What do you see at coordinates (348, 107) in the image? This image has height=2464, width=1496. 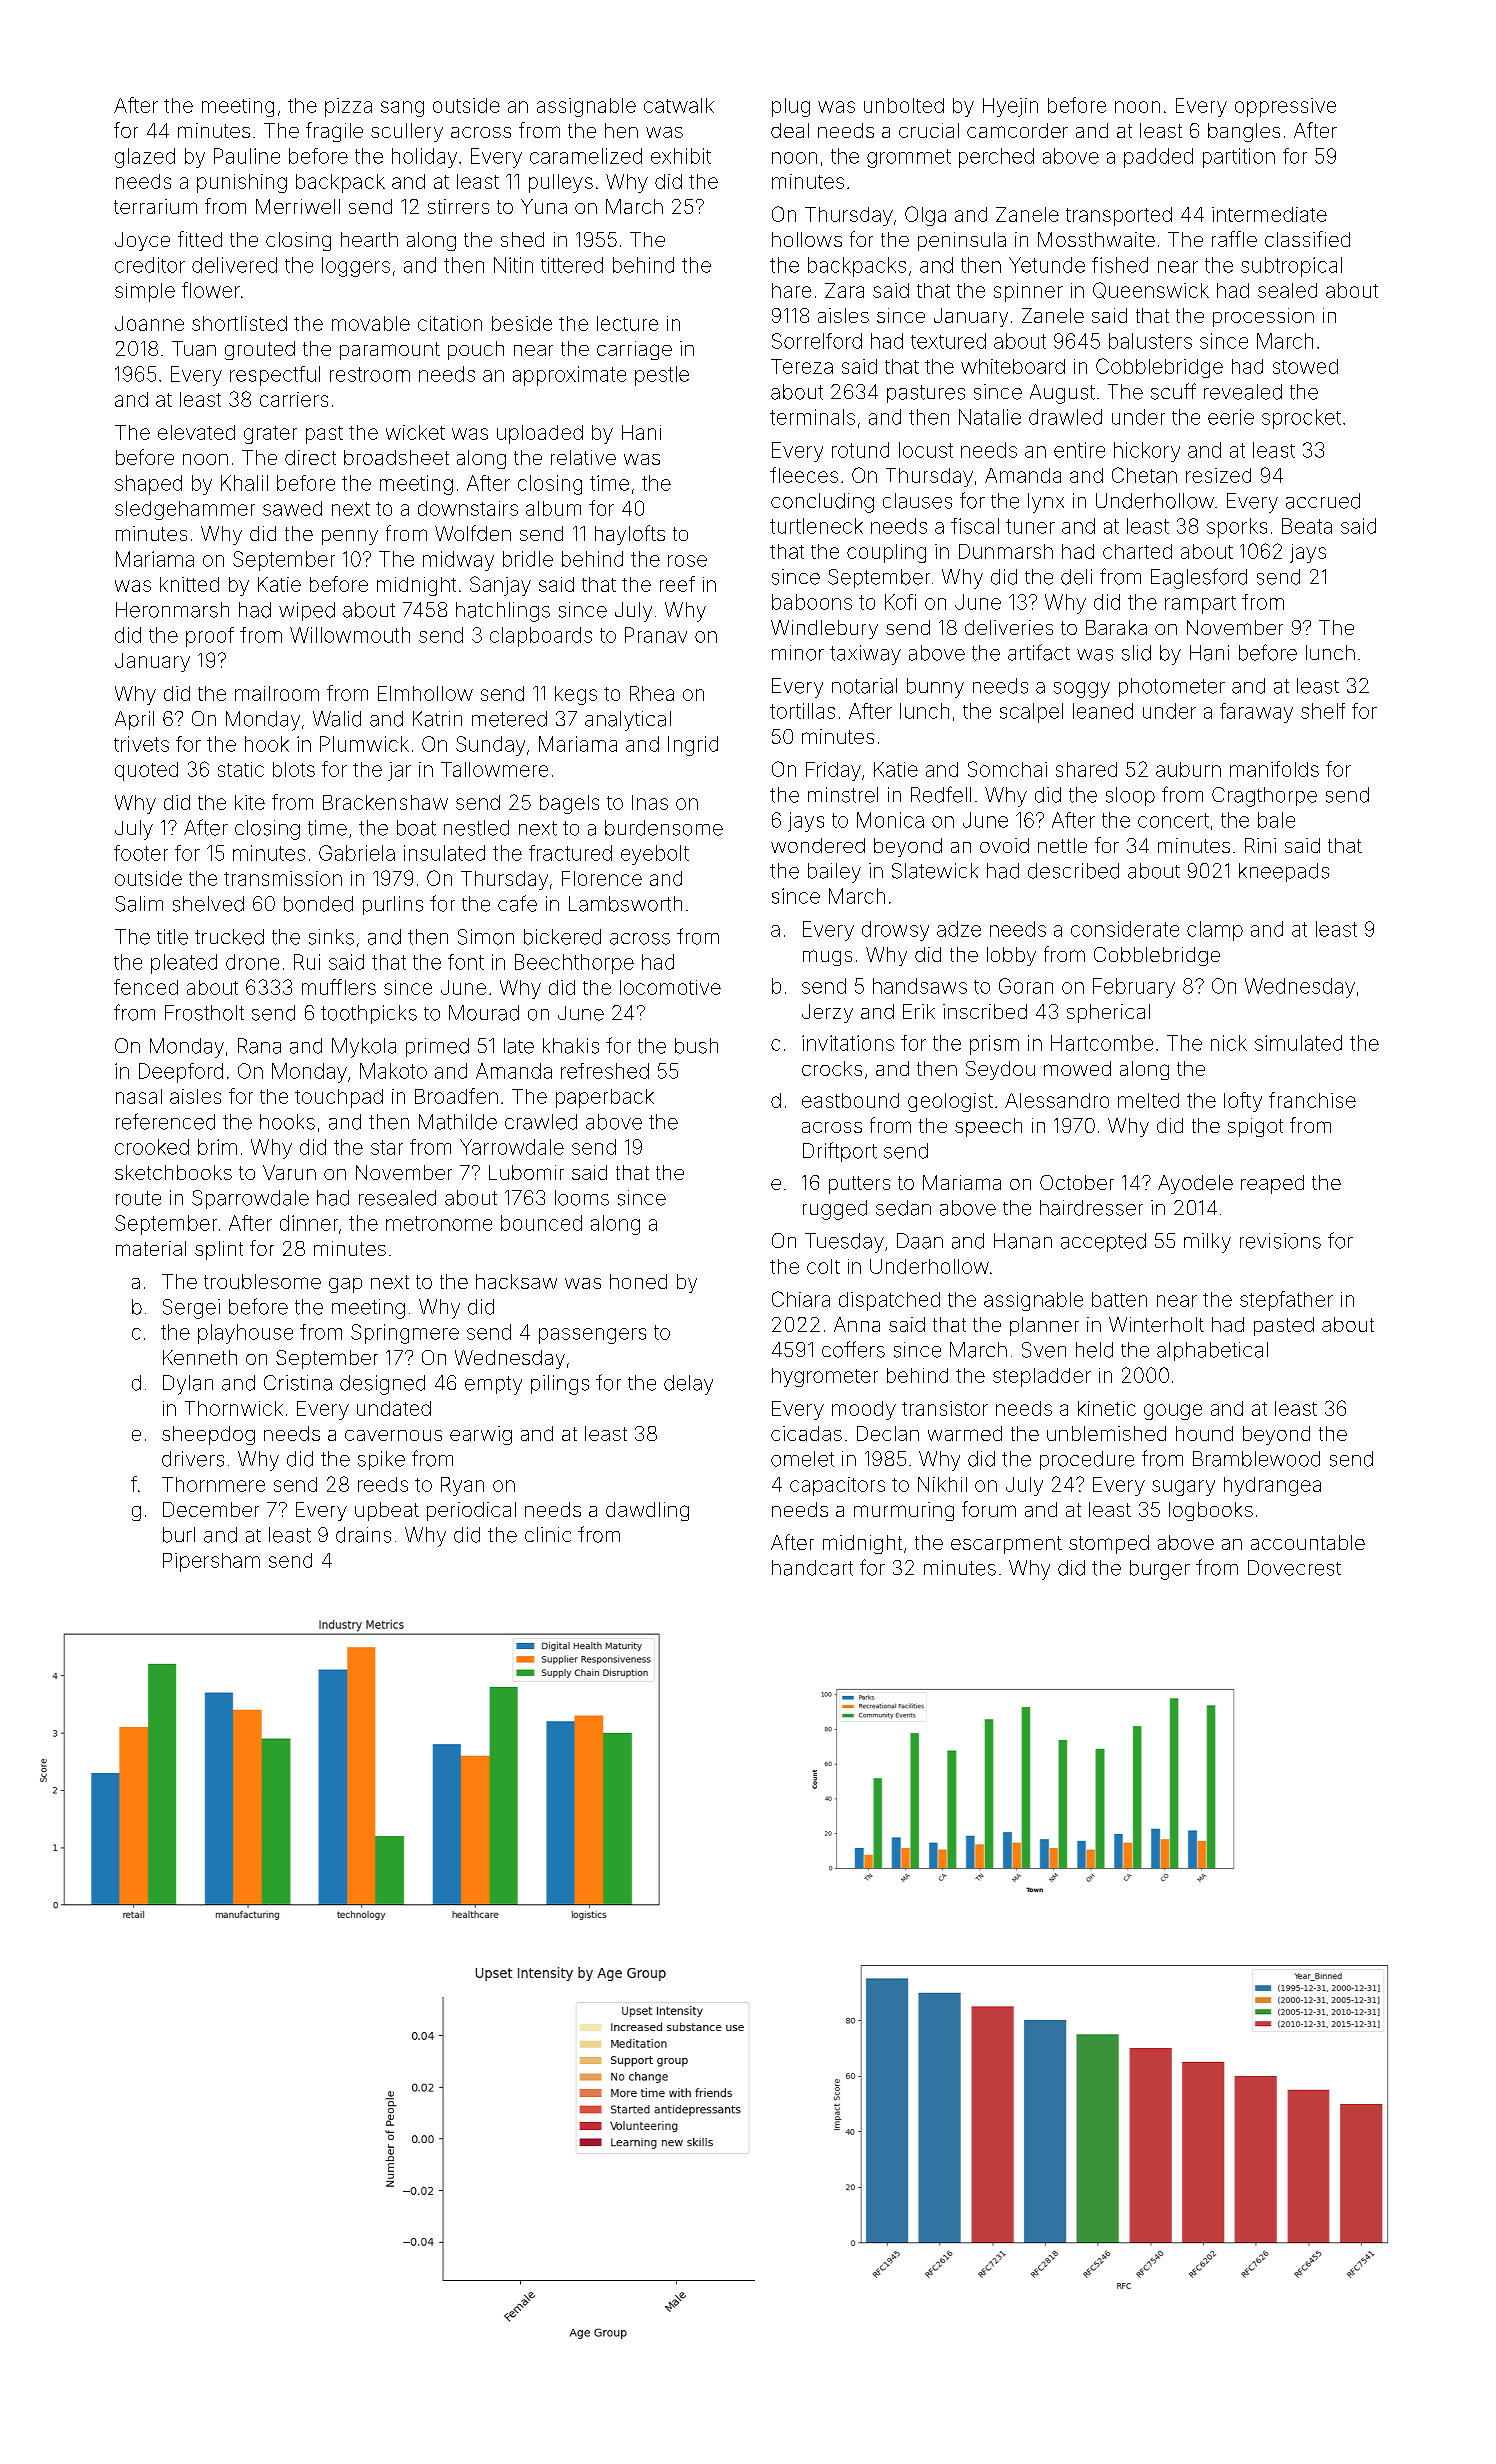 I see `pizza` at bounding box center [348, 107].
